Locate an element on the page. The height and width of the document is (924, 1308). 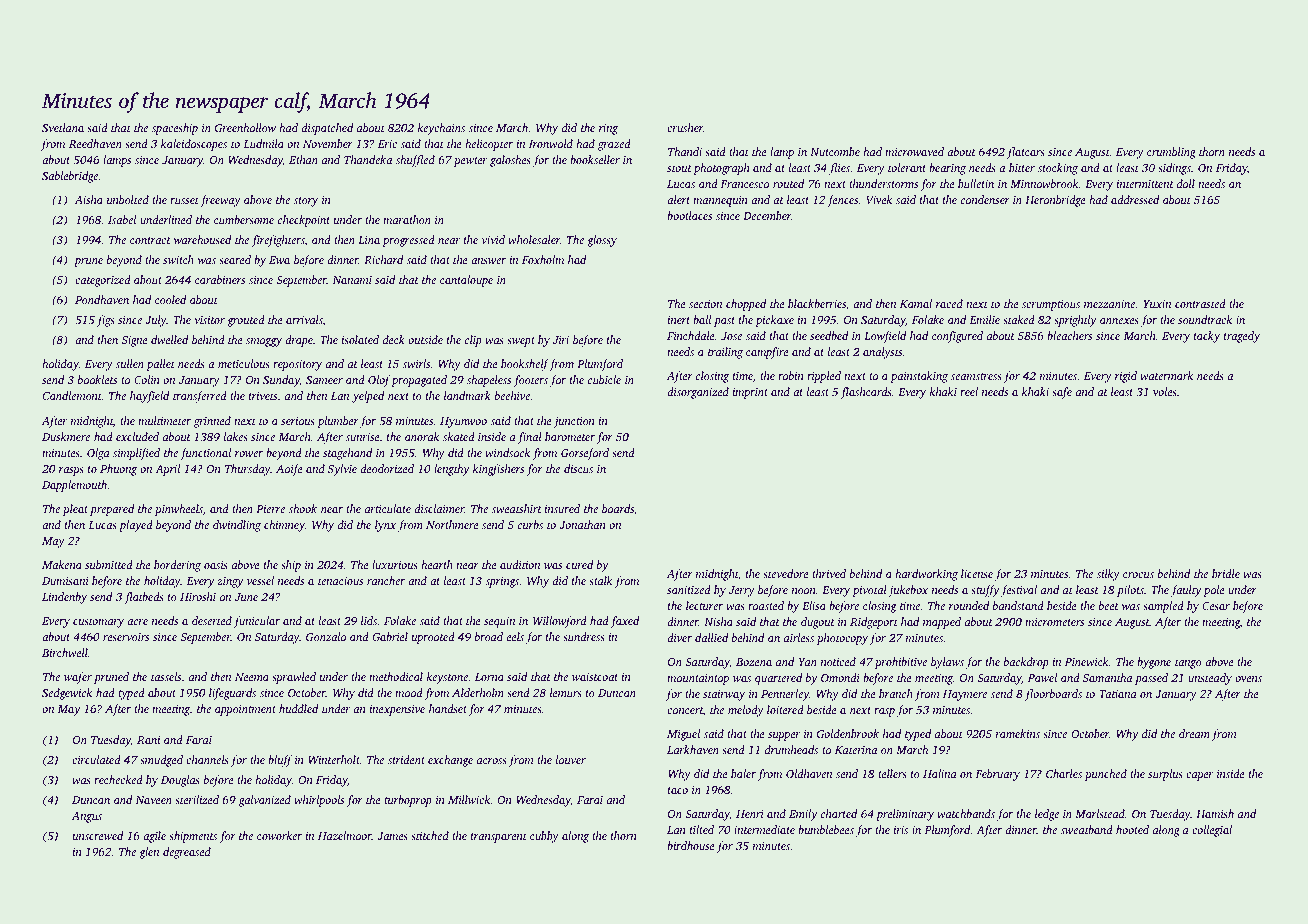
crusher is located at coordinates (685, 127).
